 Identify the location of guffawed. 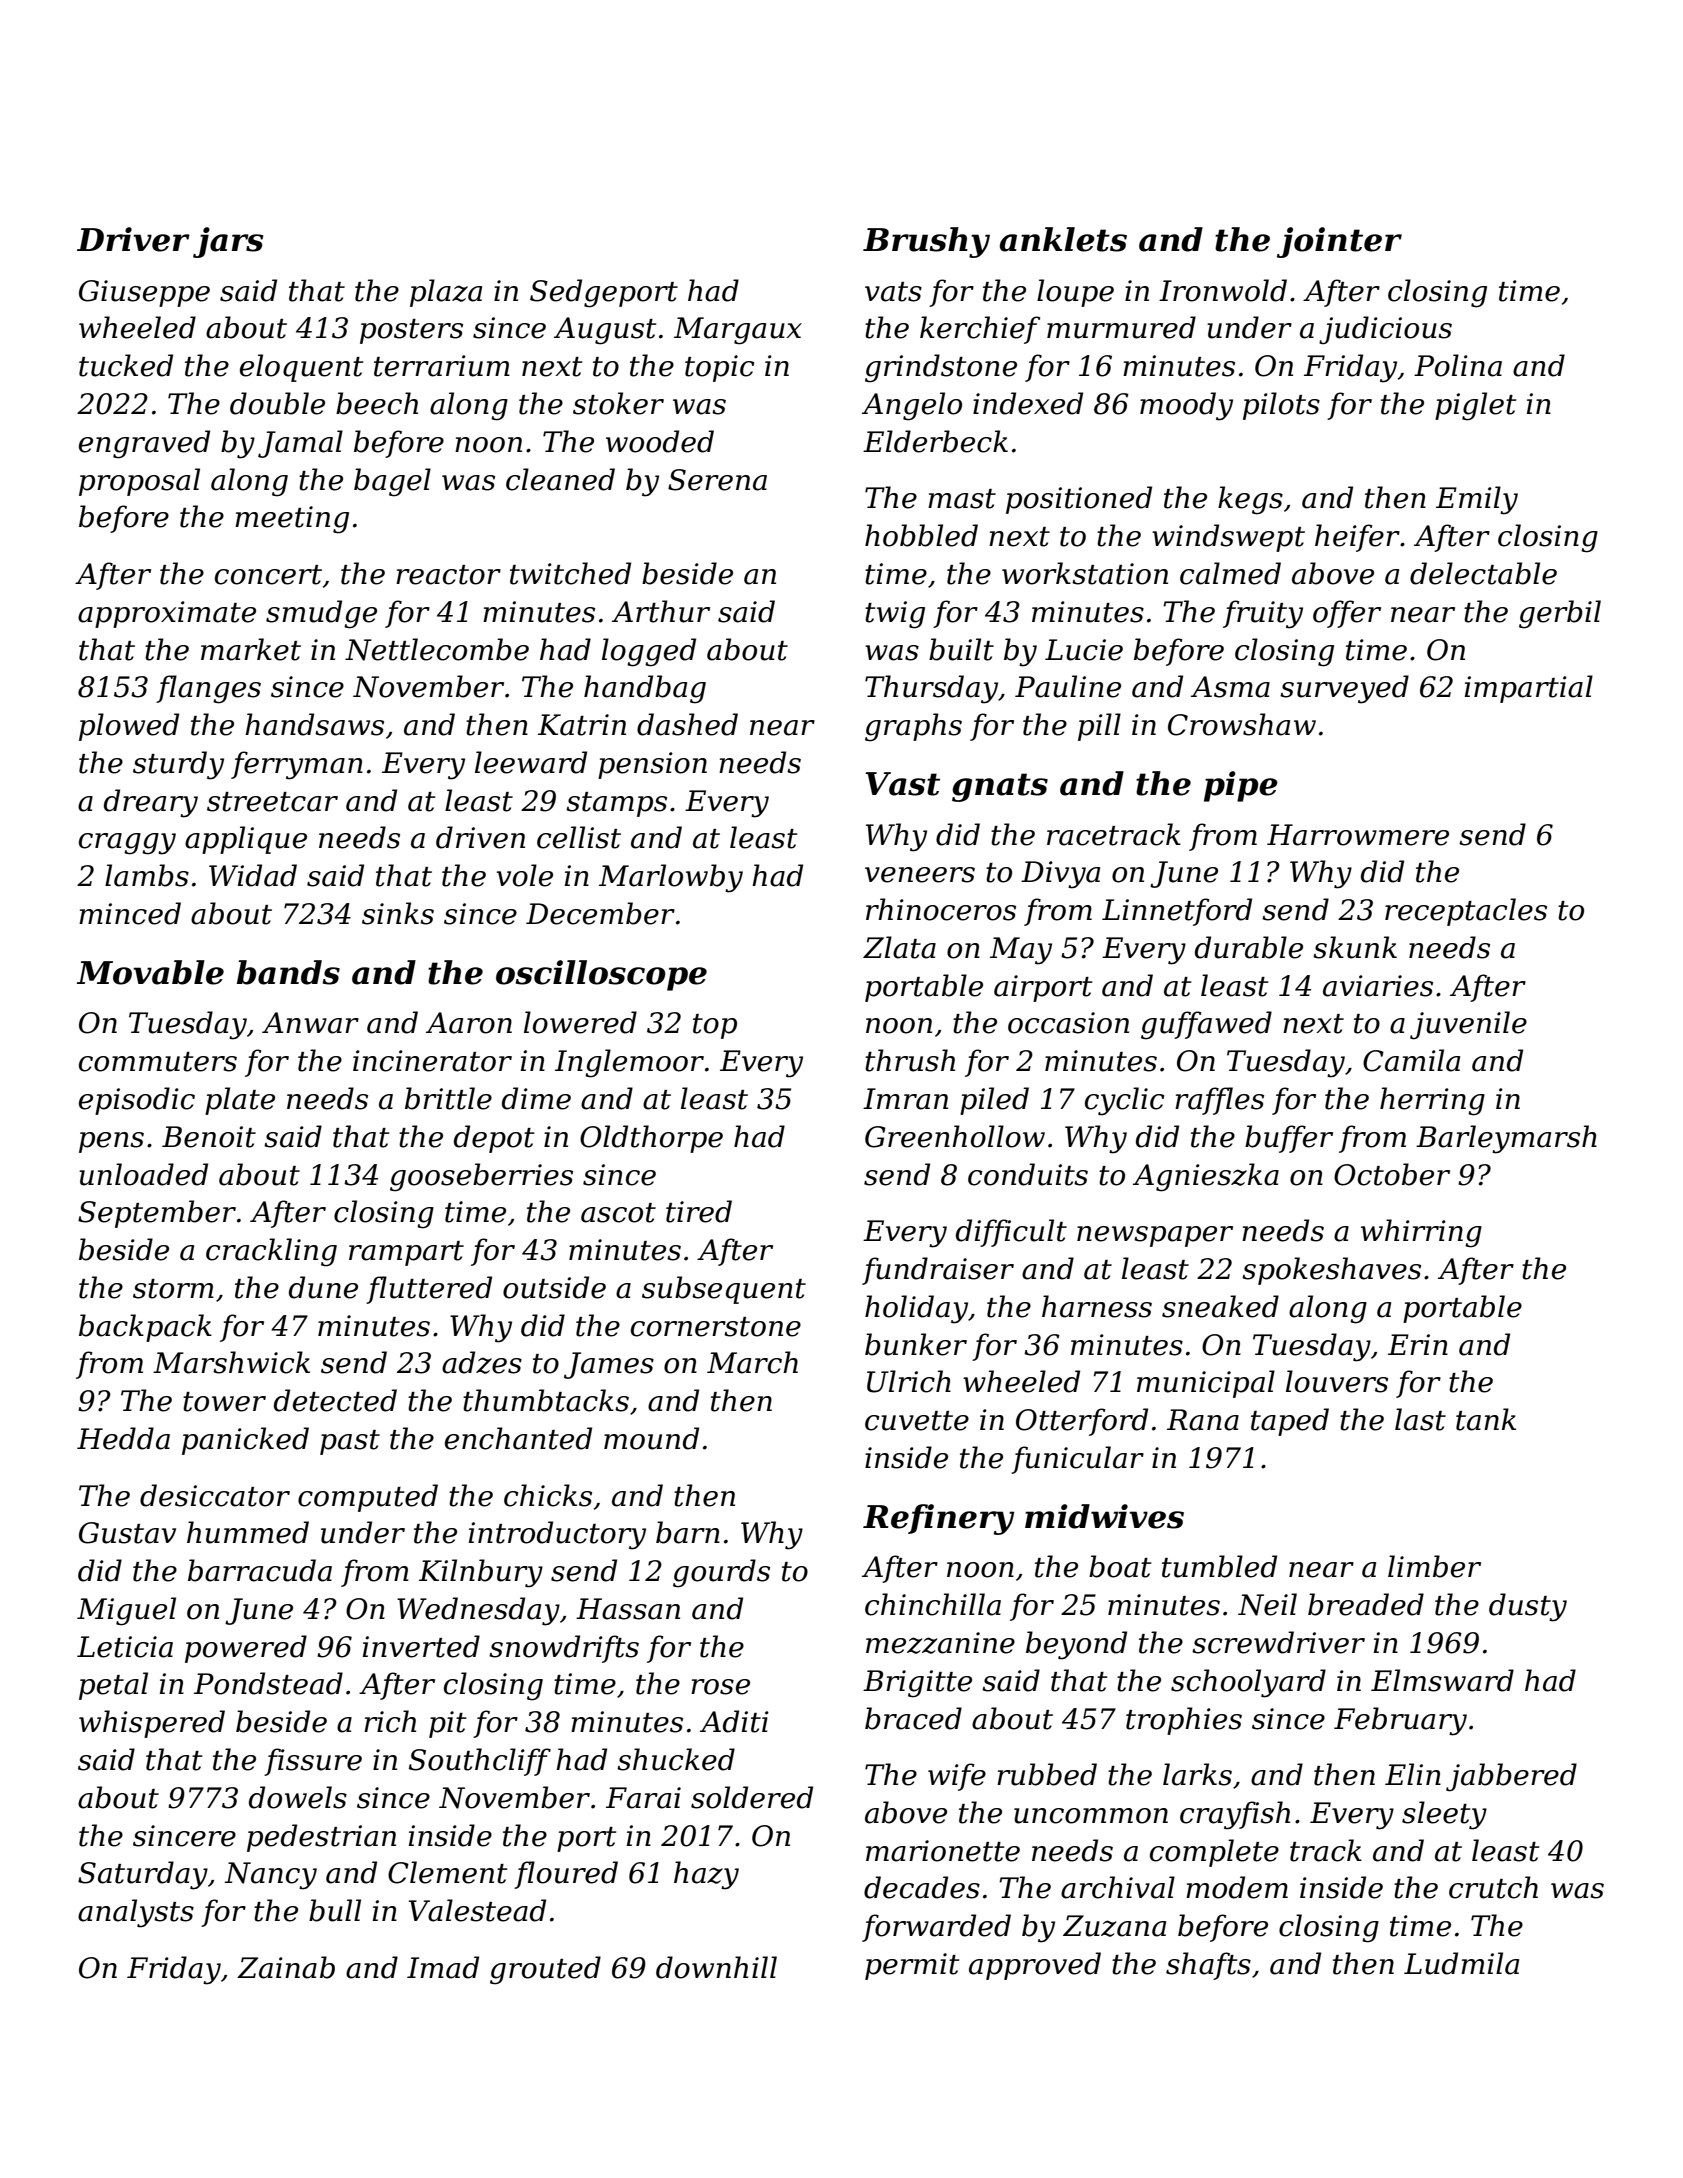
(1206, 1025).
